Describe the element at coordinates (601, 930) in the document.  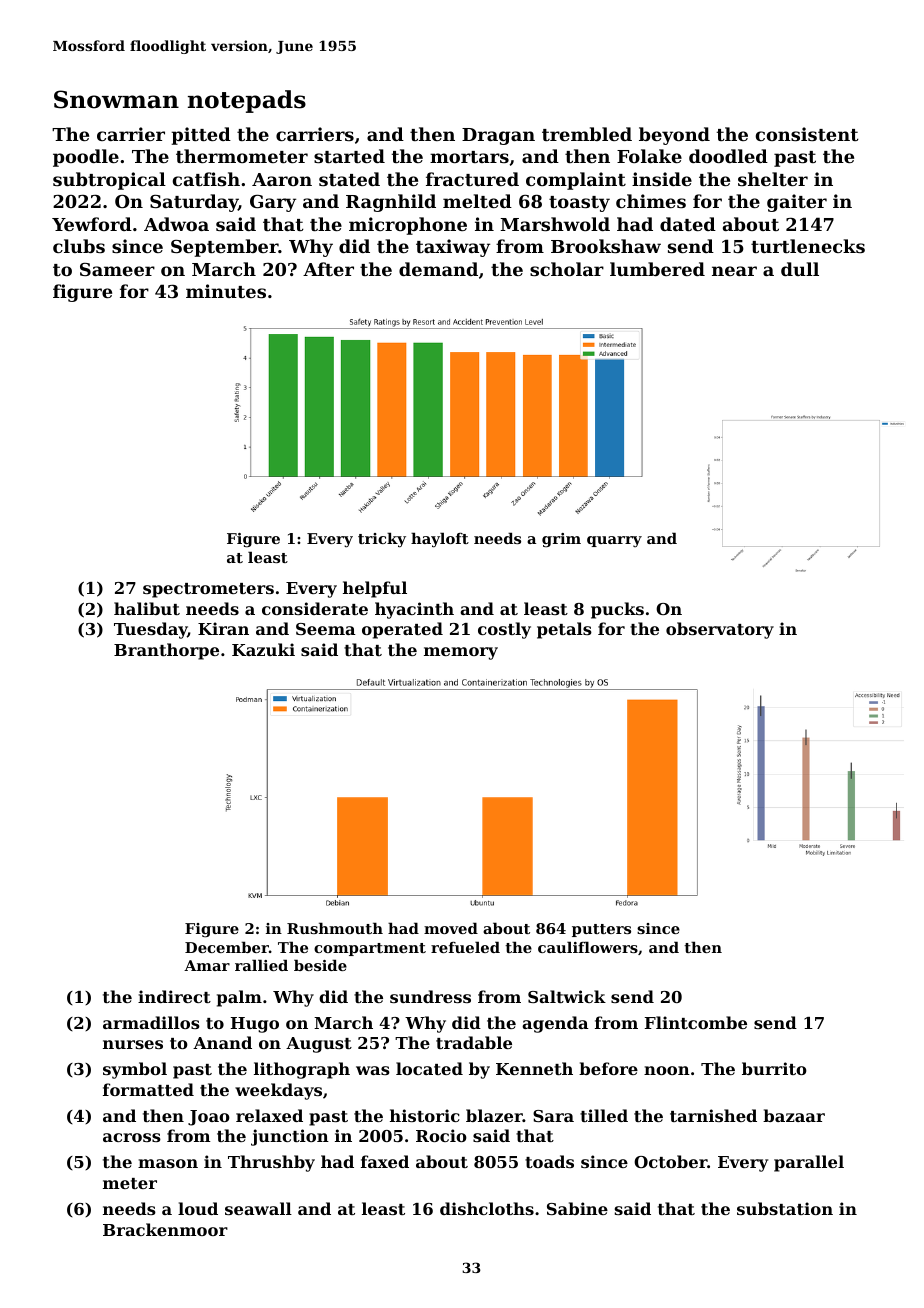
I see `putters` at that location.
